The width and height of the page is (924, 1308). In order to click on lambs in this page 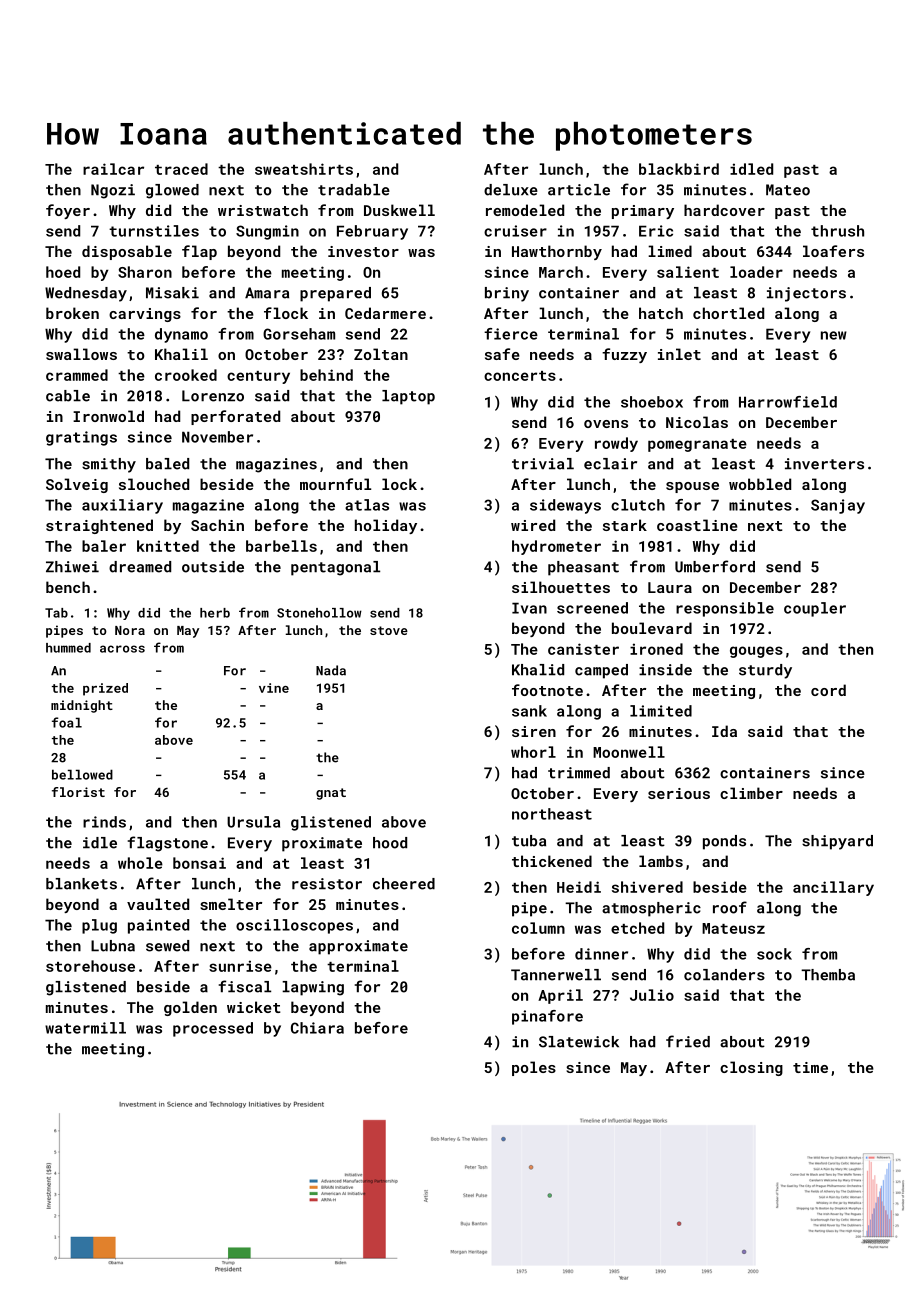, I will do `click(661, 861)`.
